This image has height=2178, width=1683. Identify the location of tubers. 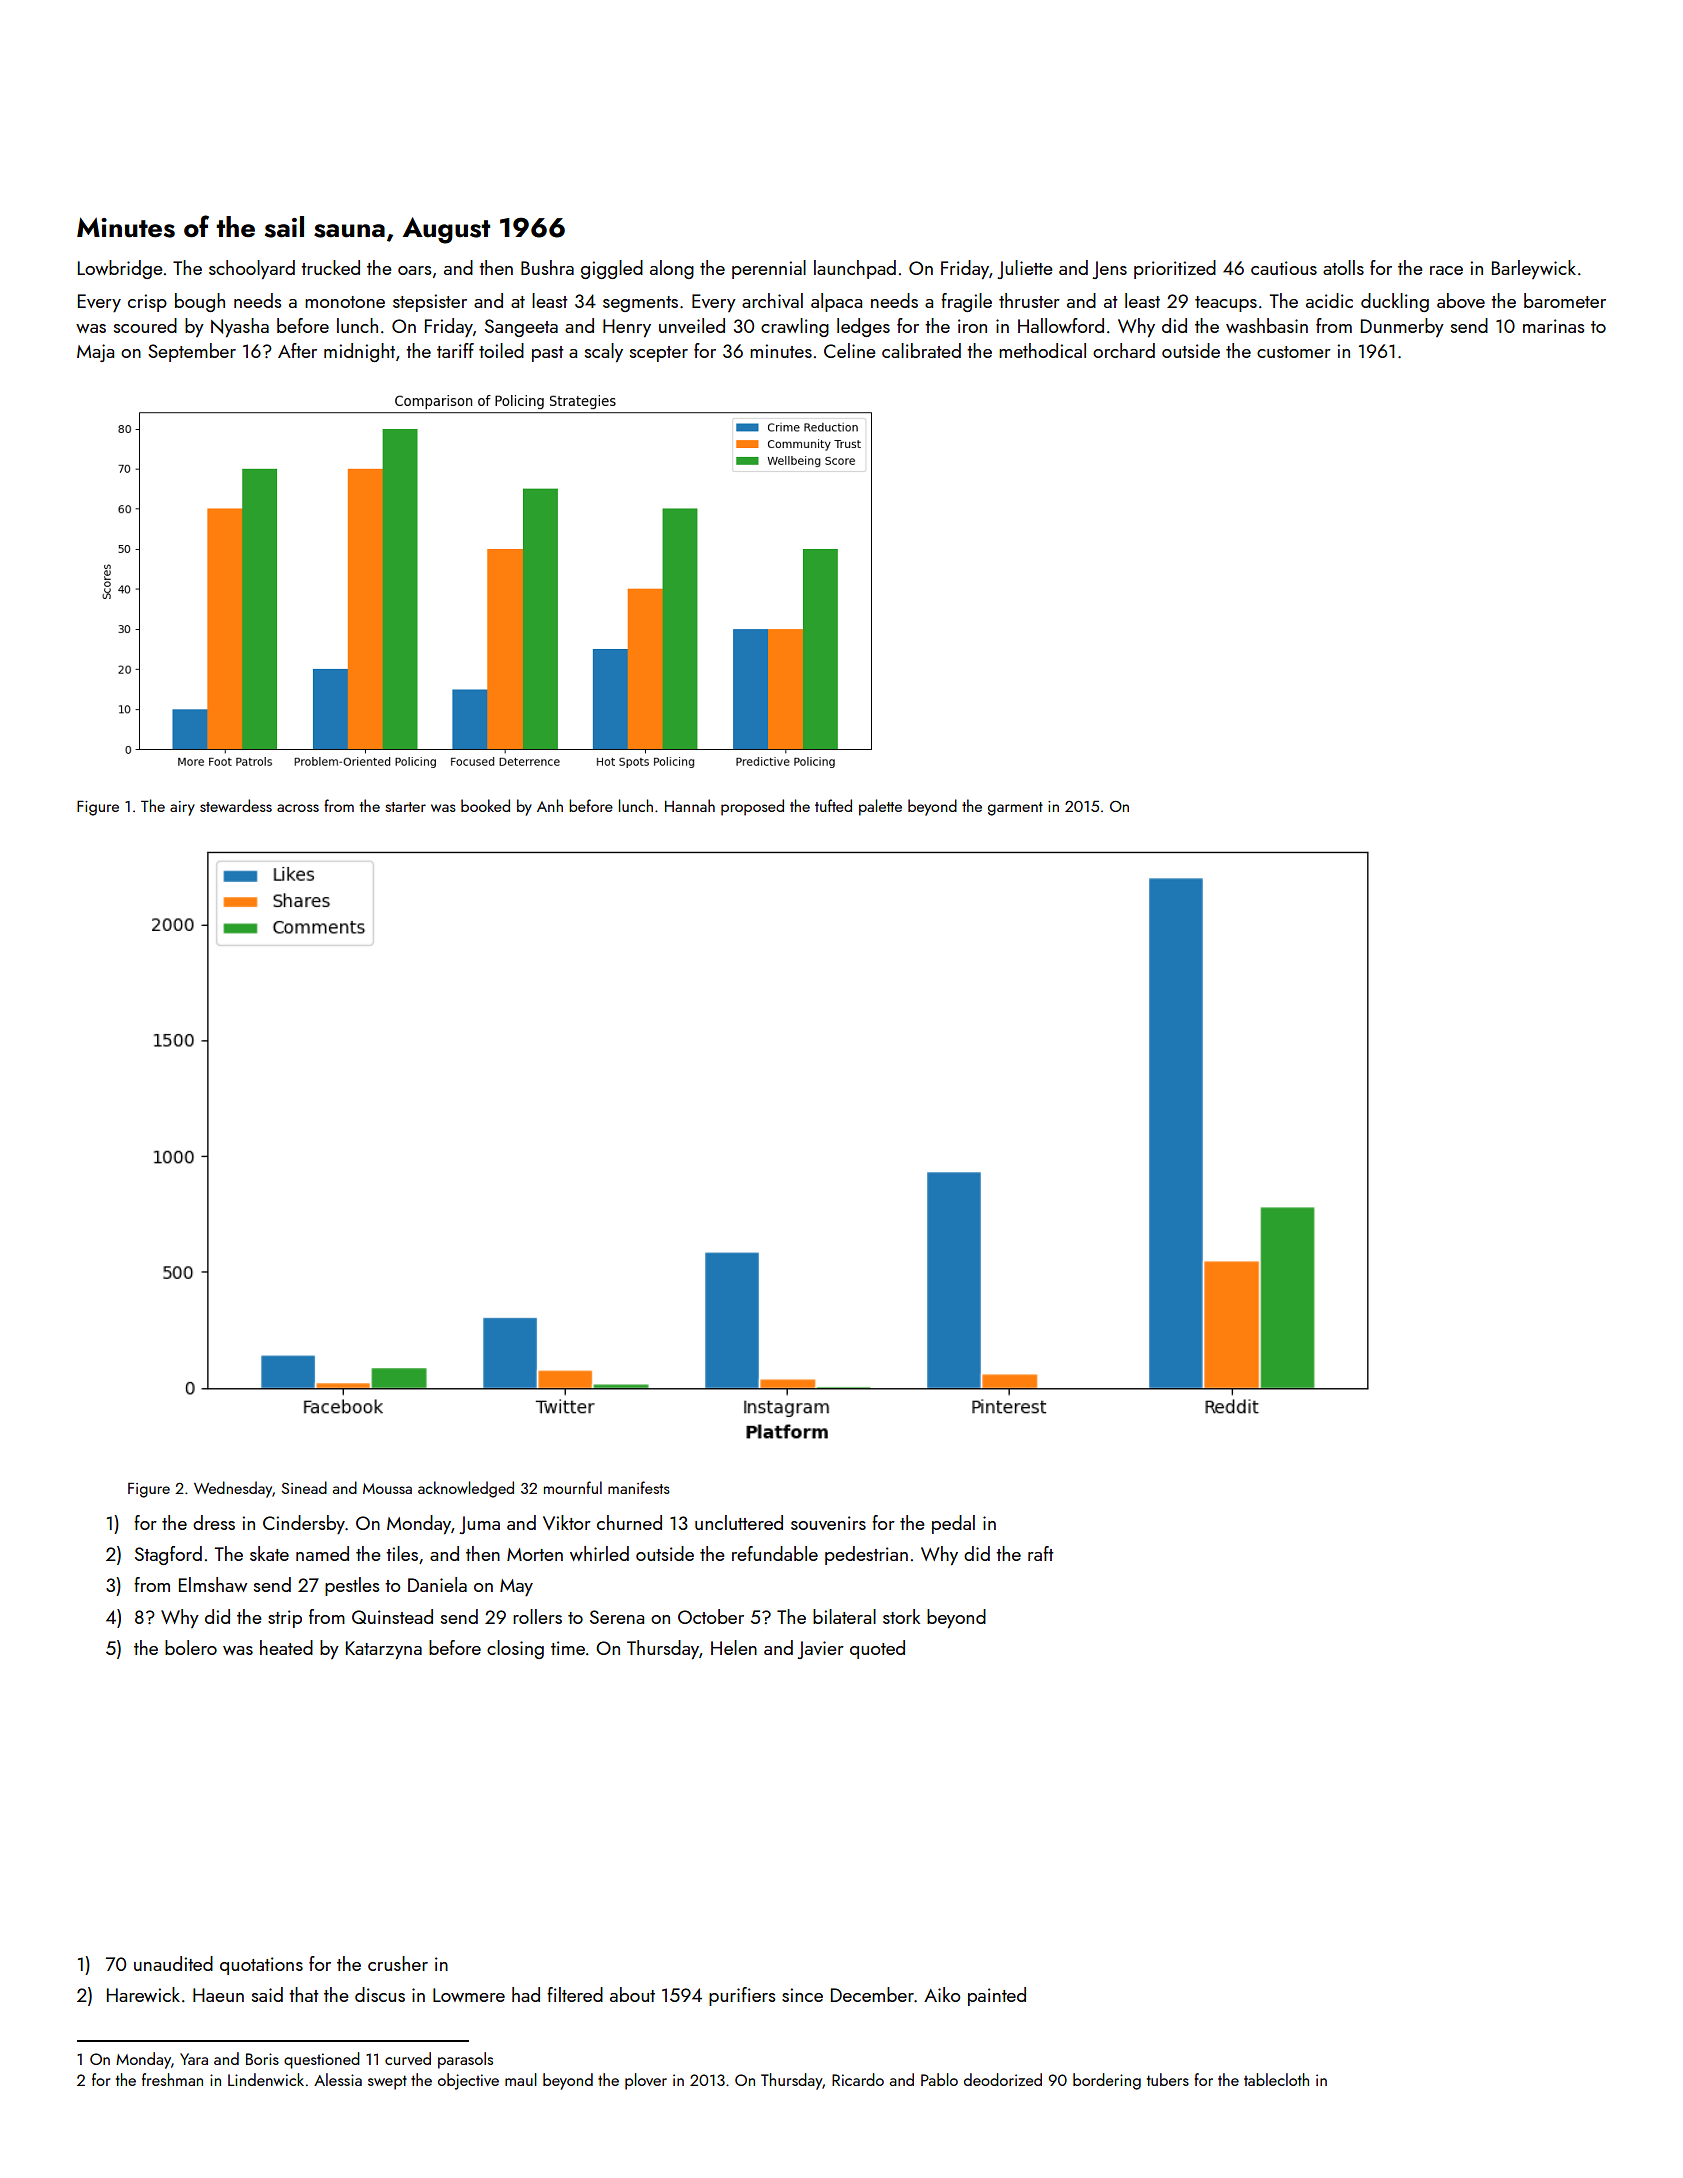
(1168, 2079).
